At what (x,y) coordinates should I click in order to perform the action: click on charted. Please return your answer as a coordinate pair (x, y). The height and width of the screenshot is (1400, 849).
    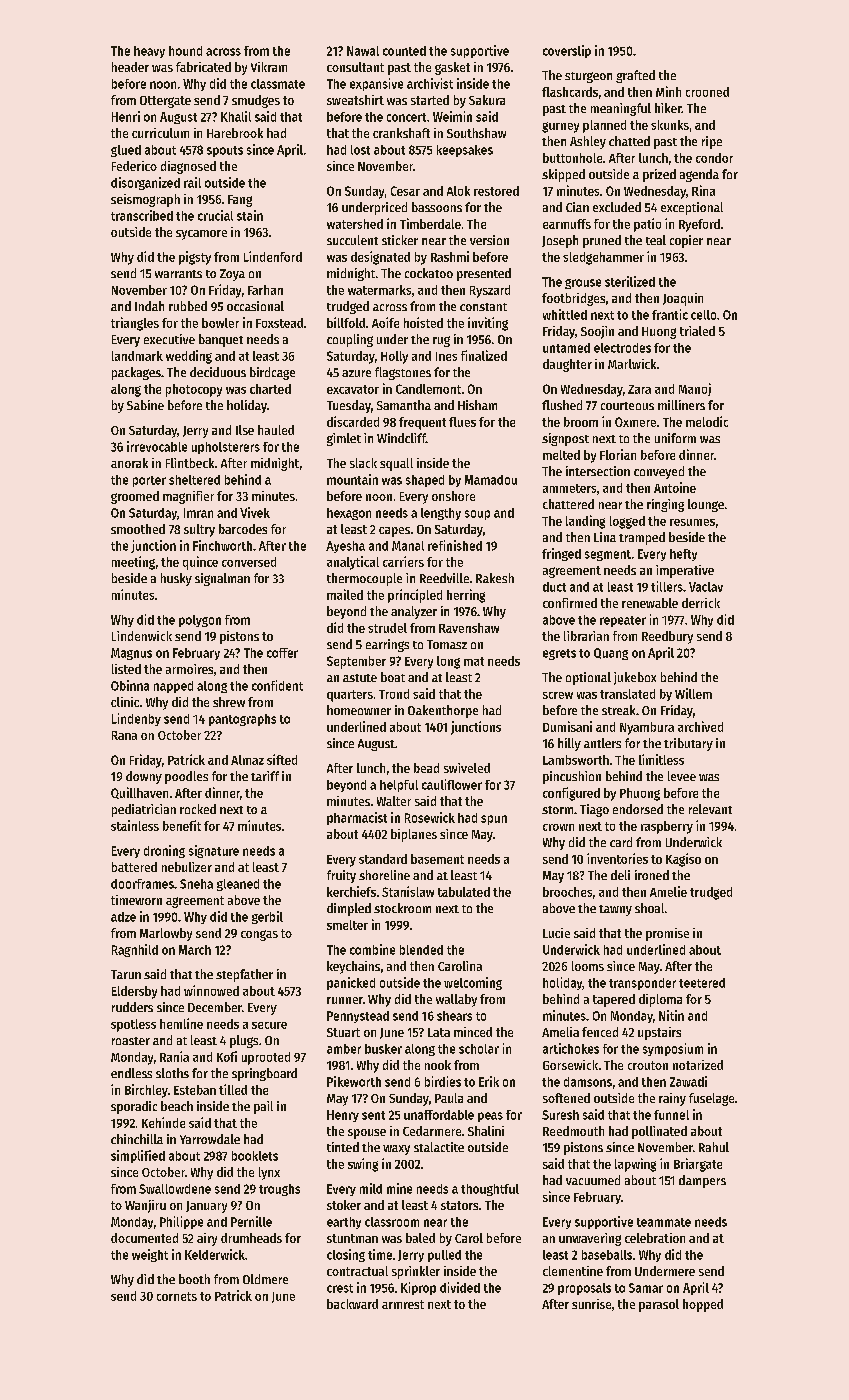
    Looking at the image, I should click on (270, 389).
